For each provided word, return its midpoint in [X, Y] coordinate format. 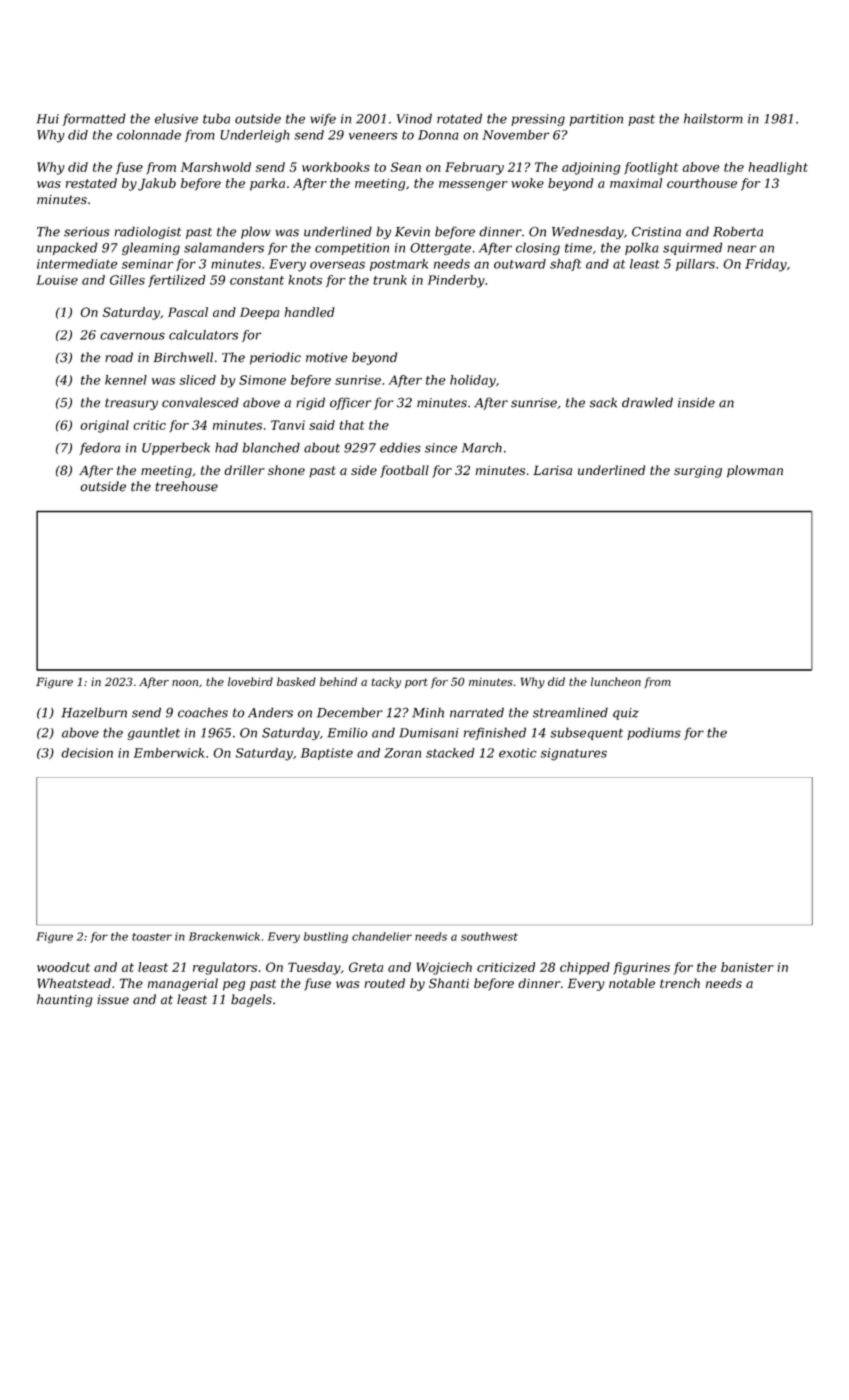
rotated [459, 118]
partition [596, 120]
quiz [626, 714]
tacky [386, 683]
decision [87, 753]
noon [185, 683]
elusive [176, 118]
